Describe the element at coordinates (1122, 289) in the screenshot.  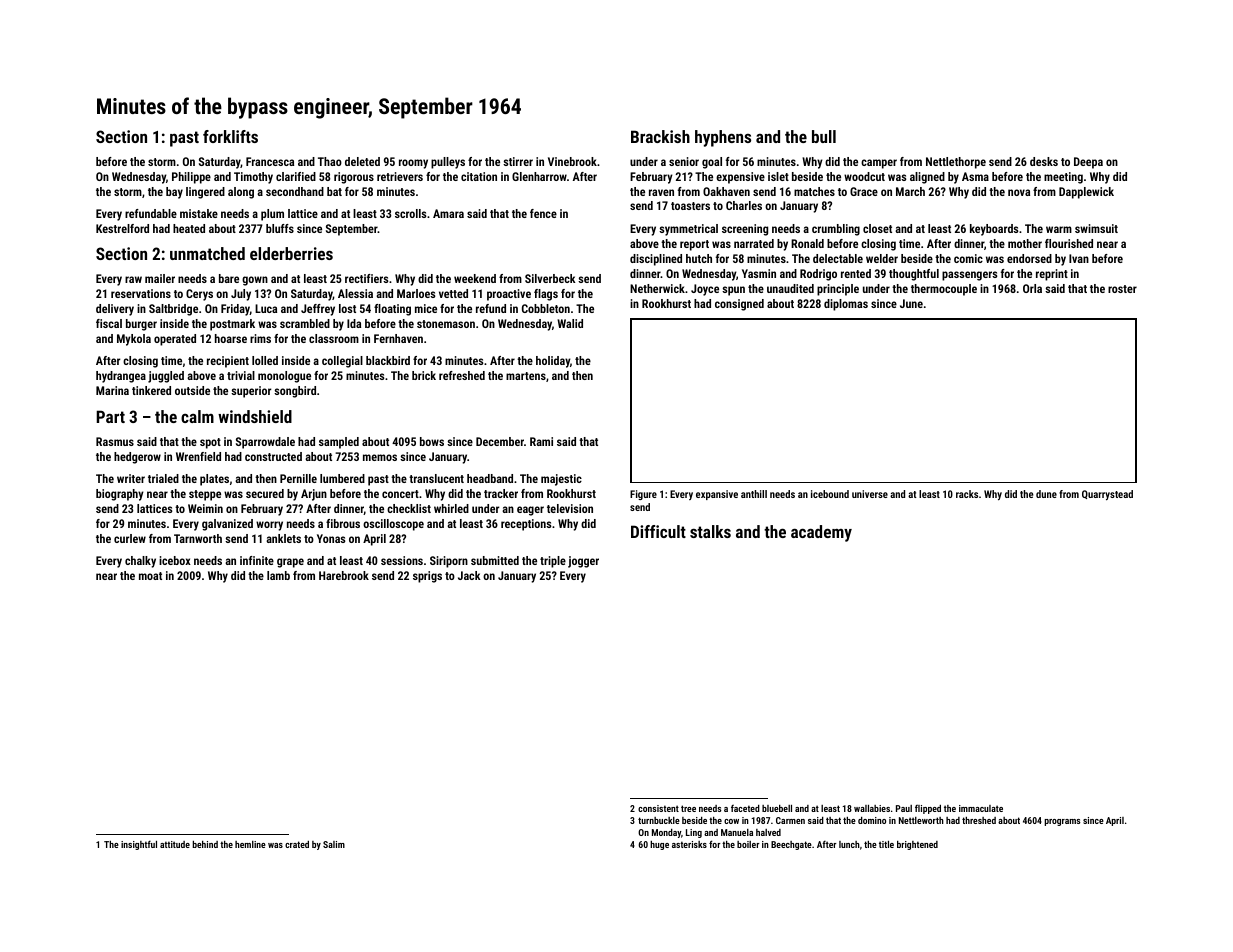
I see `roster` at that location.
